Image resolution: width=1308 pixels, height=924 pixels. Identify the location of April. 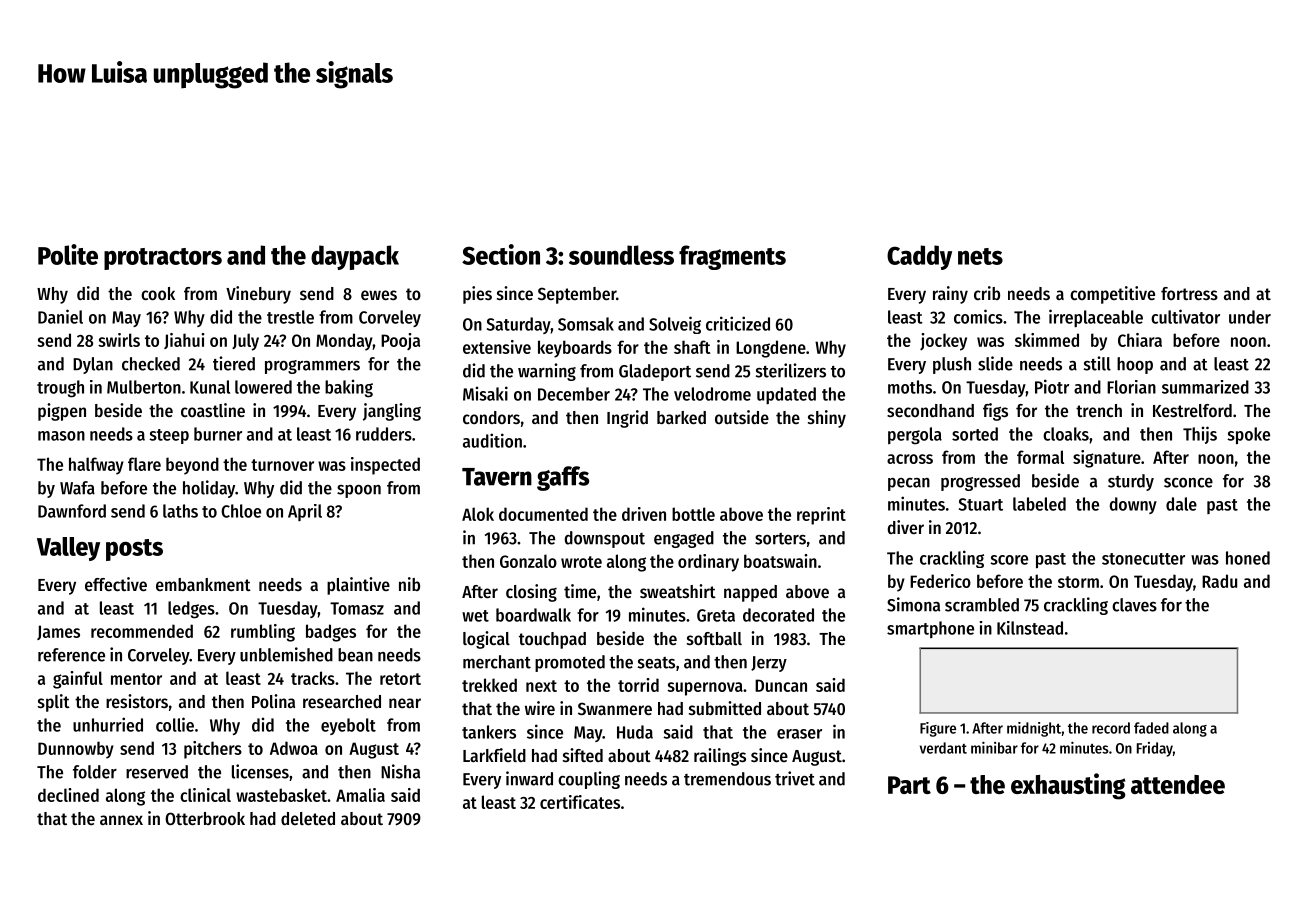
(305, 512).
